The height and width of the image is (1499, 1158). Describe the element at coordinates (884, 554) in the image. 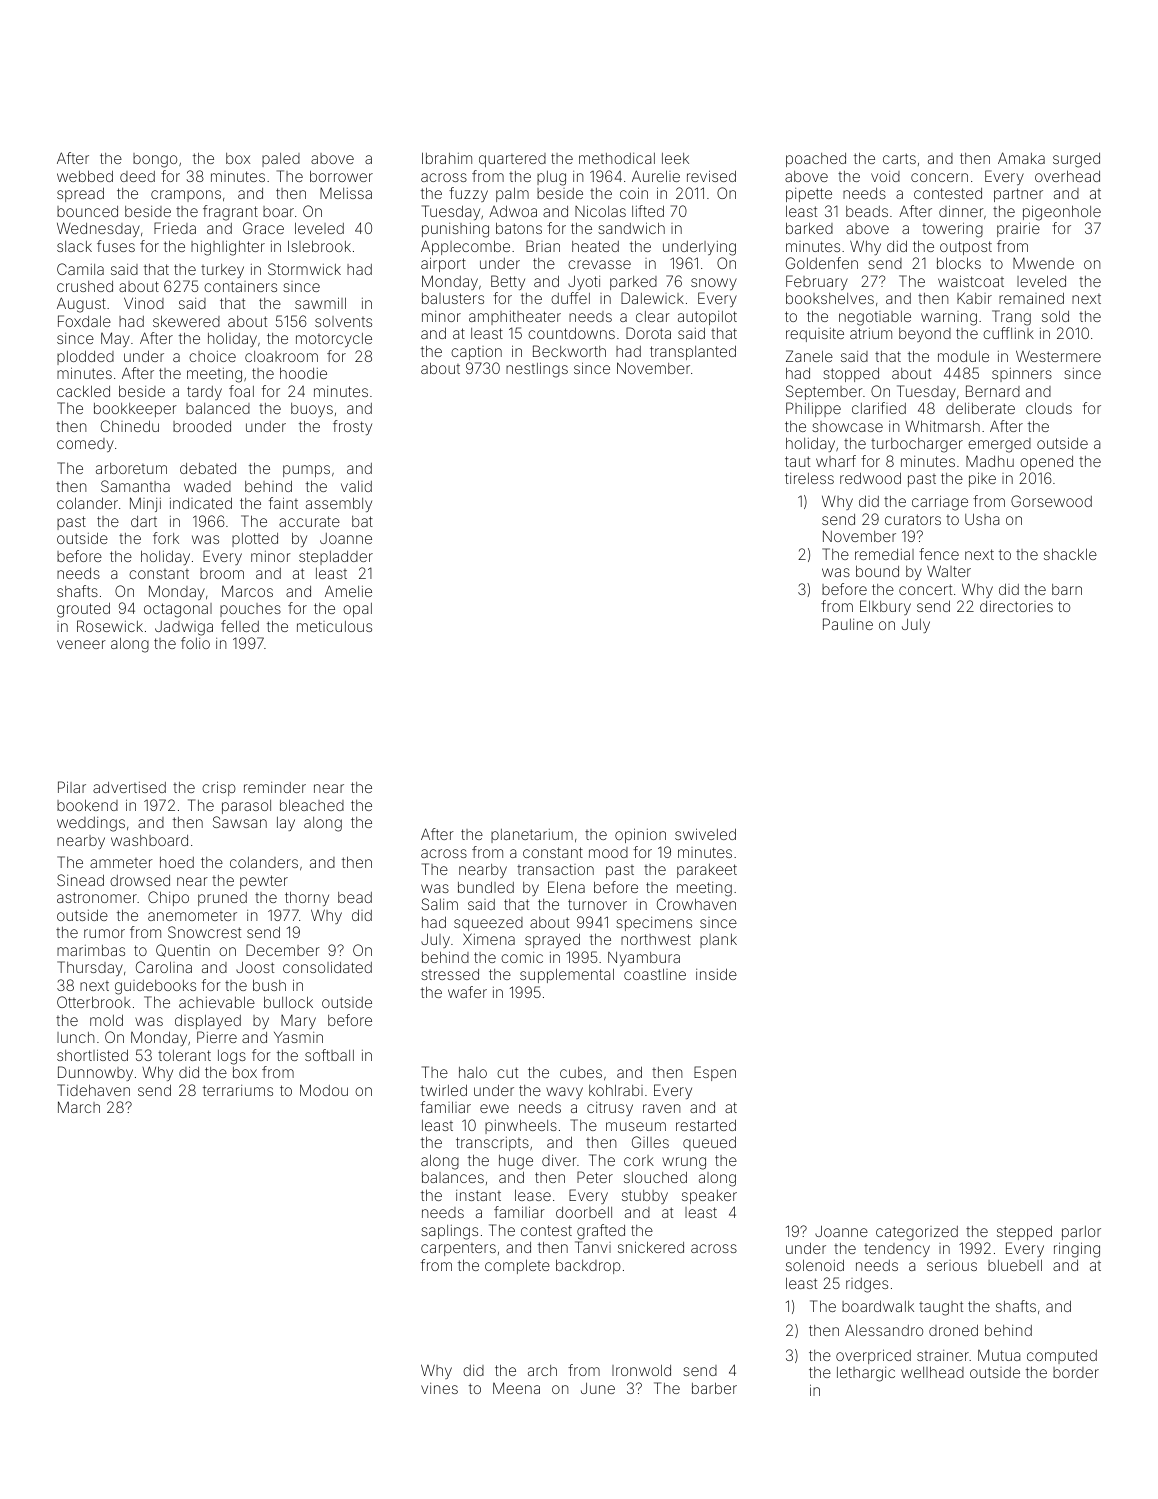

I see `remedial` at that location.
